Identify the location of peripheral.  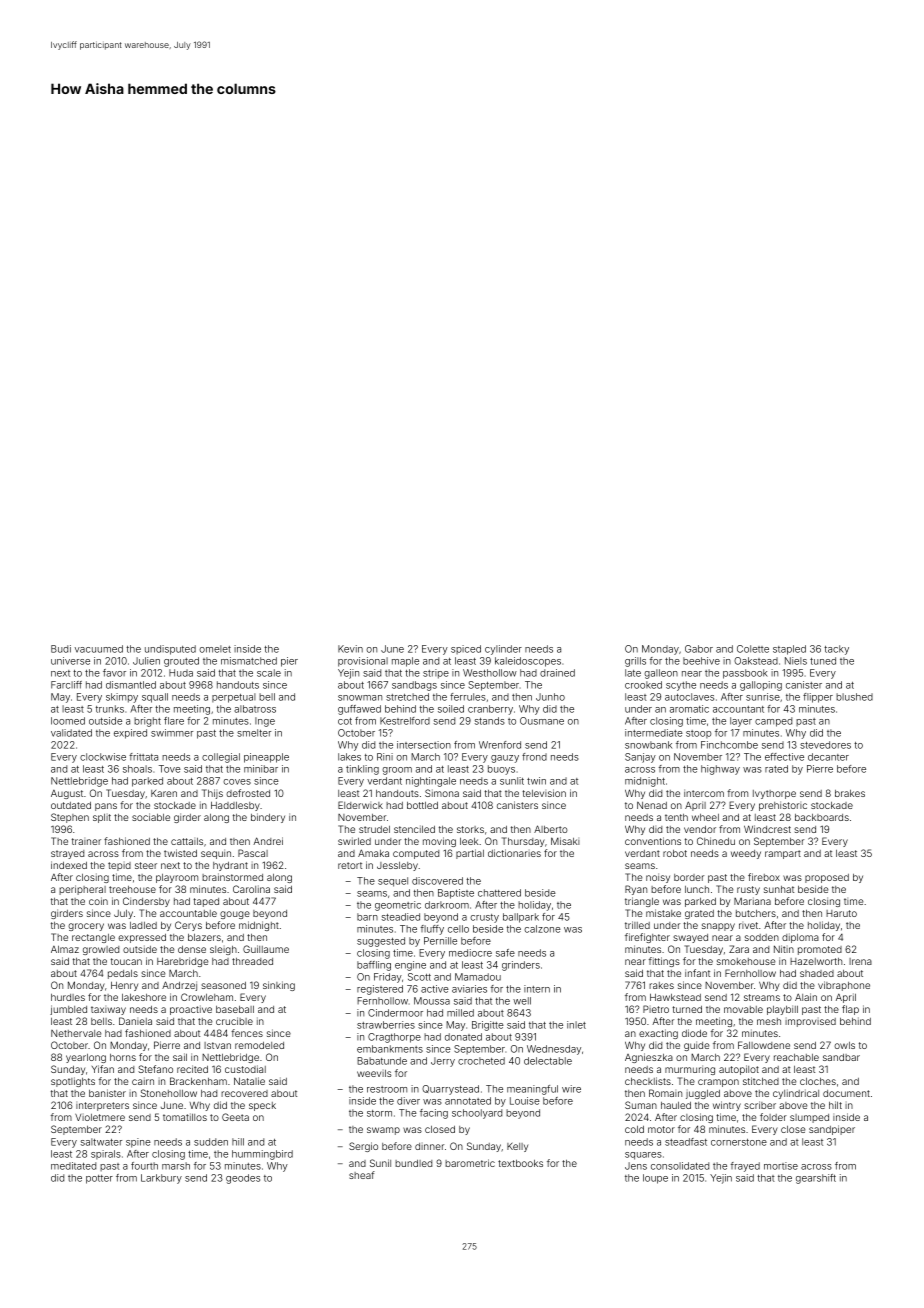
(82, 890).
